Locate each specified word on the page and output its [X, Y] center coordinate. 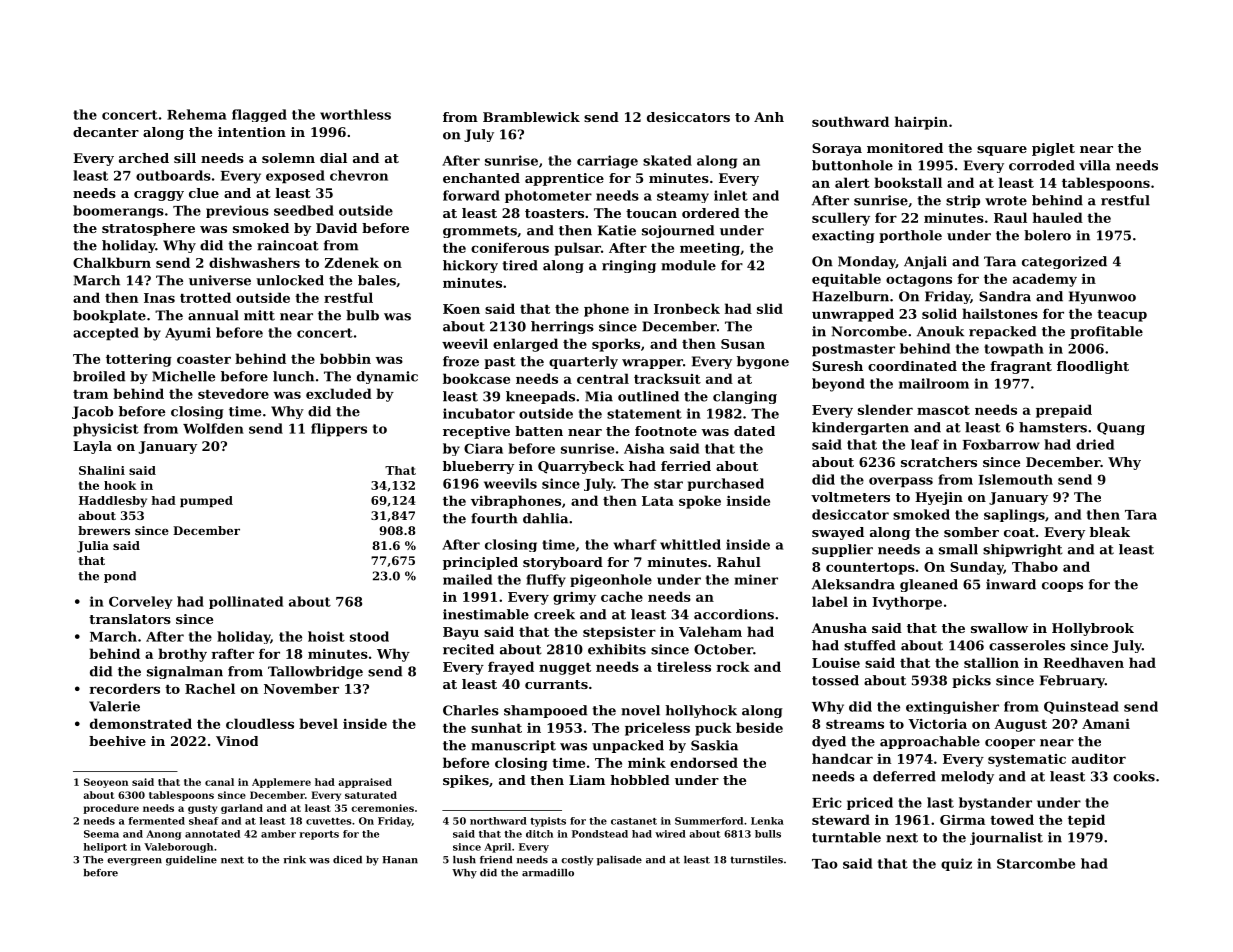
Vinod [237, 741]
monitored [905, 148]
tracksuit [667, 378]
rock [733, 666]
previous [237, 211]
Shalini [102, 470]
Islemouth [1016, 479]
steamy [683, 197]
